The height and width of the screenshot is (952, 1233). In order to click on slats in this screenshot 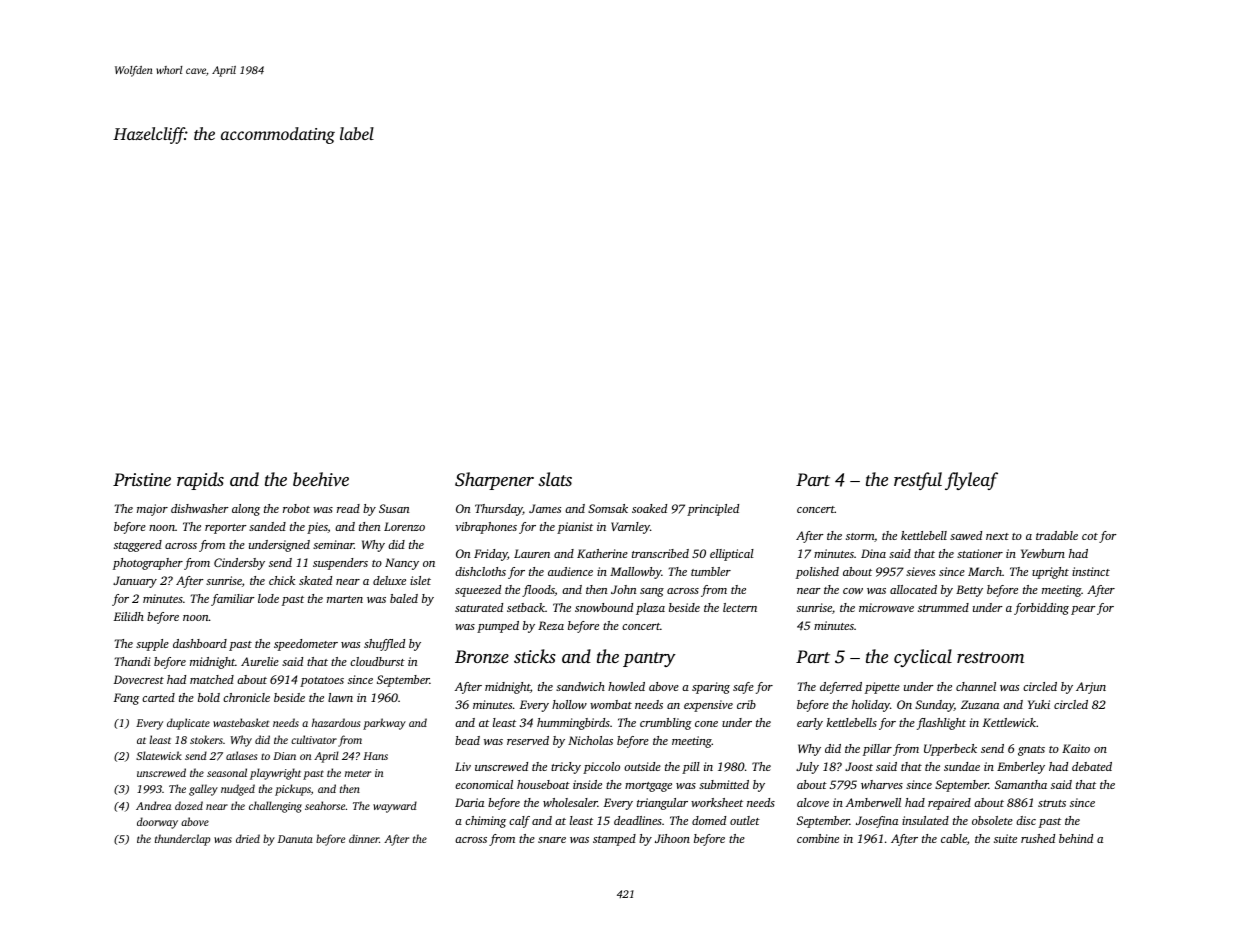, I will do `click(555, 479)`.
